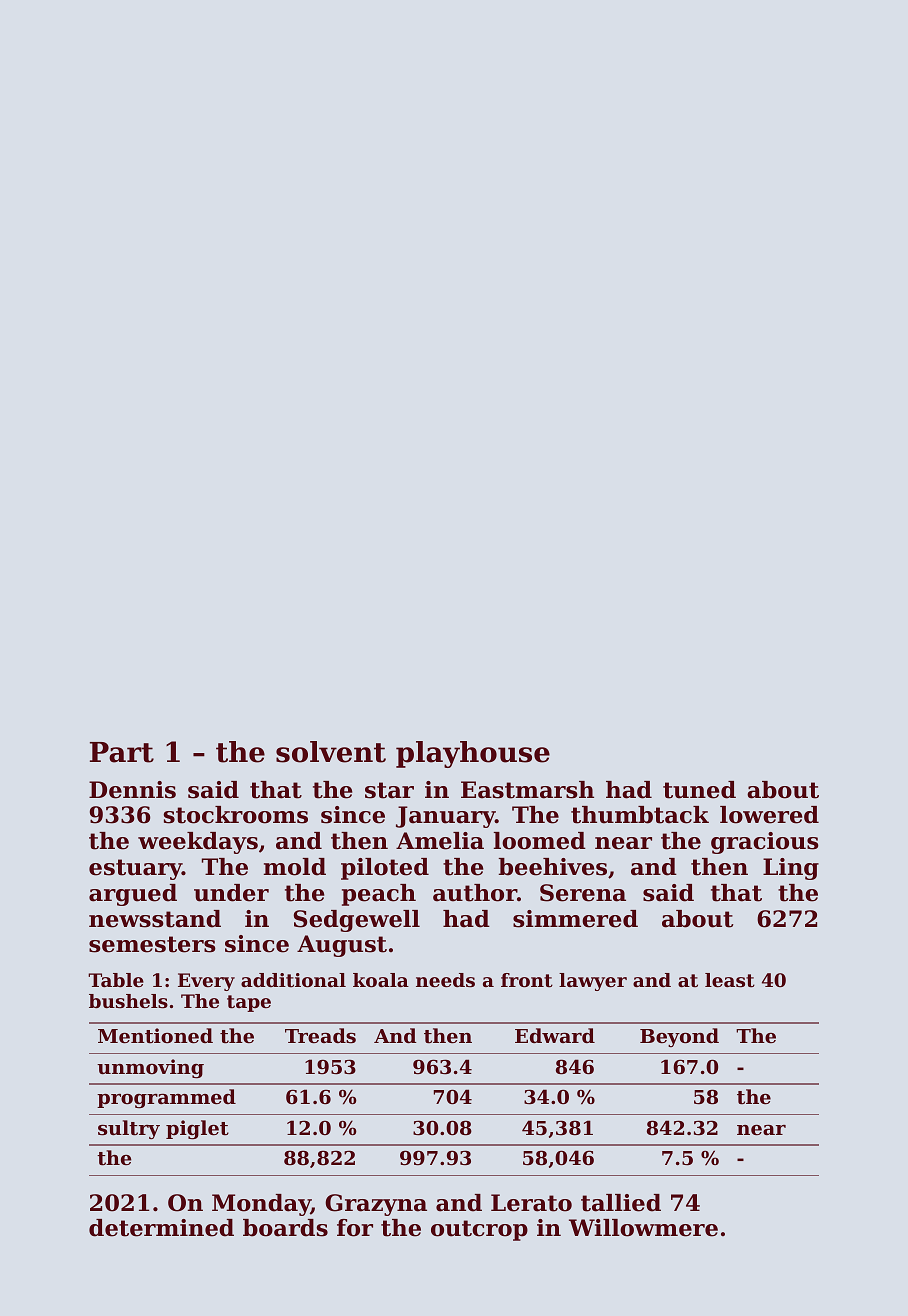 Image resolution: width=908 pixels, height=1316 pixels. What do you see at coordinates (355, 1228) in the screenshot?
I see `for` at bounding box center [355, 1228].
